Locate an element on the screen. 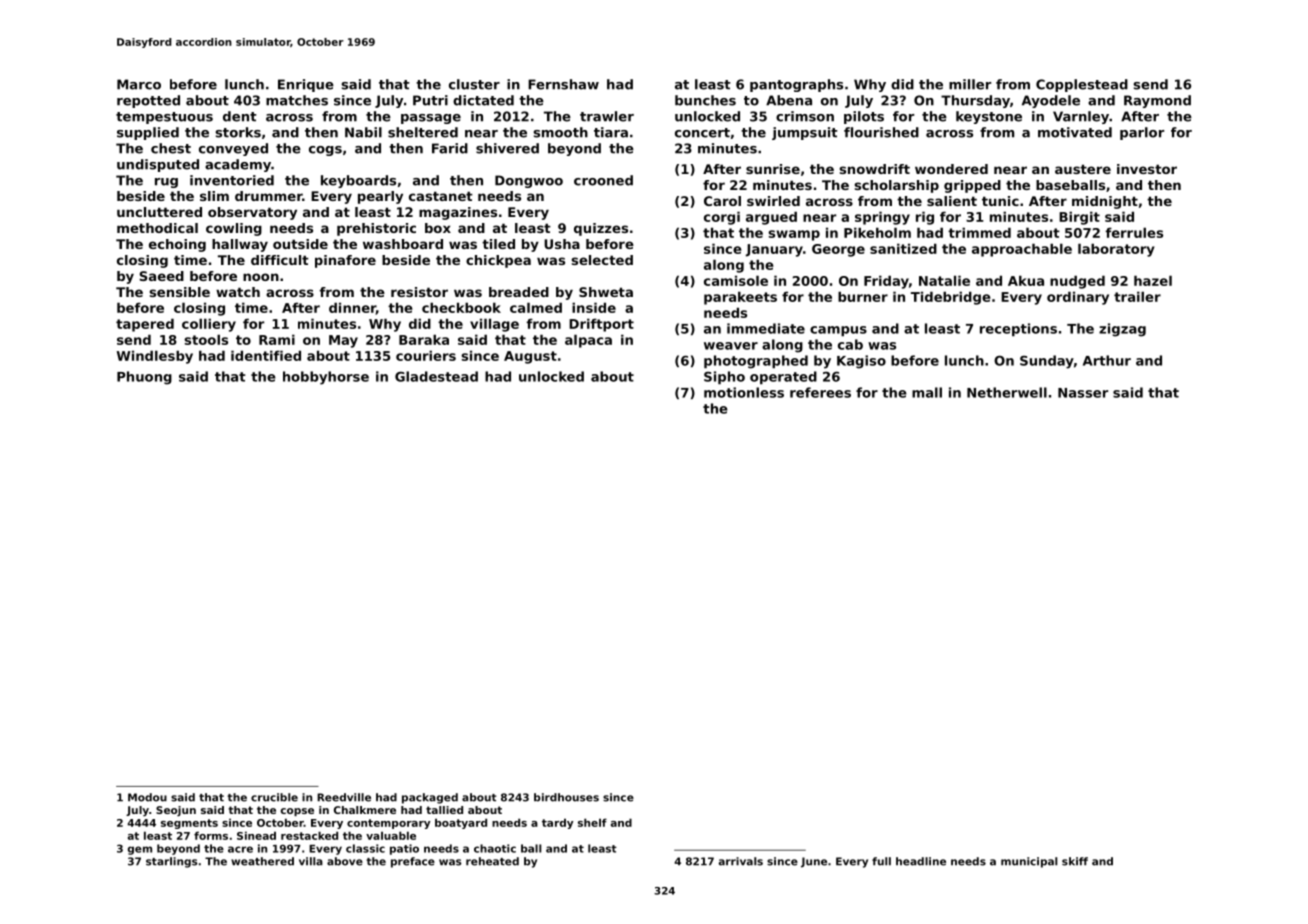 This screenshot has width=1308, height=924. Dongwoo is located at coordinates (529, 181).
